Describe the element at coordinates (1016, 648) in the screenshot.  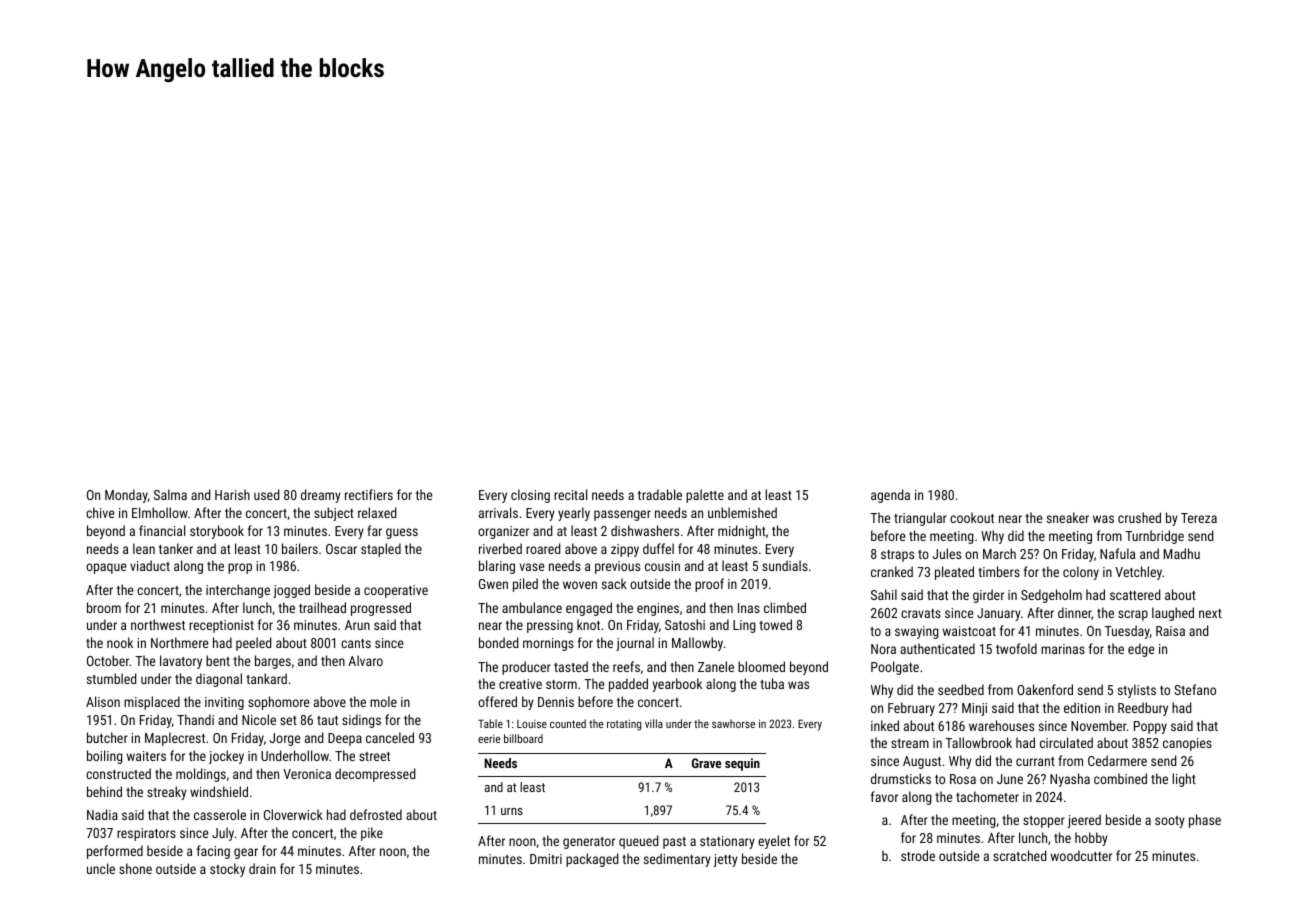
I see `twofold` at that location.
